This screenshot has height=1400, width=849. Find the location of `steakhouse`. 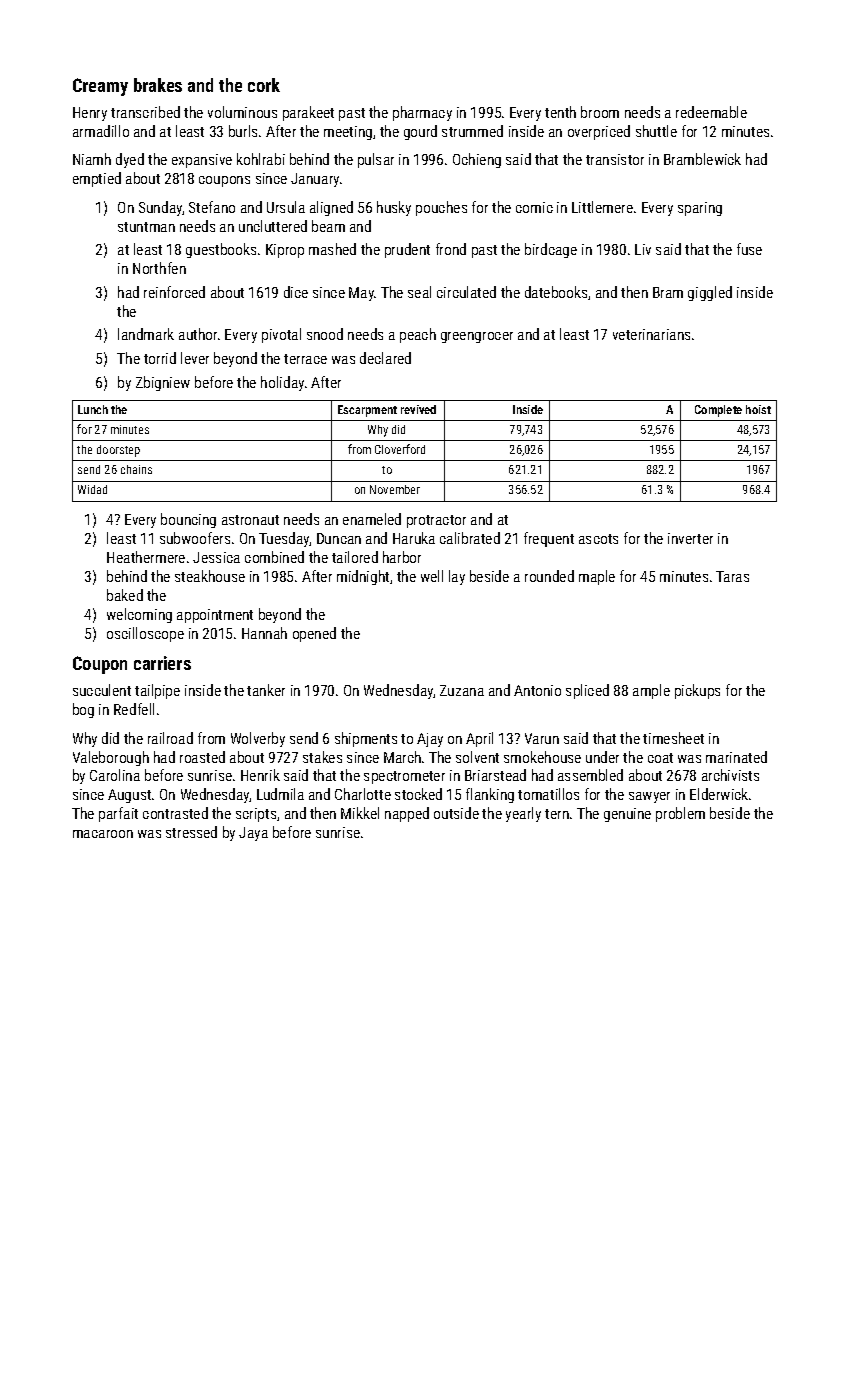

steakhouse is located at coordinates (210, 576).
